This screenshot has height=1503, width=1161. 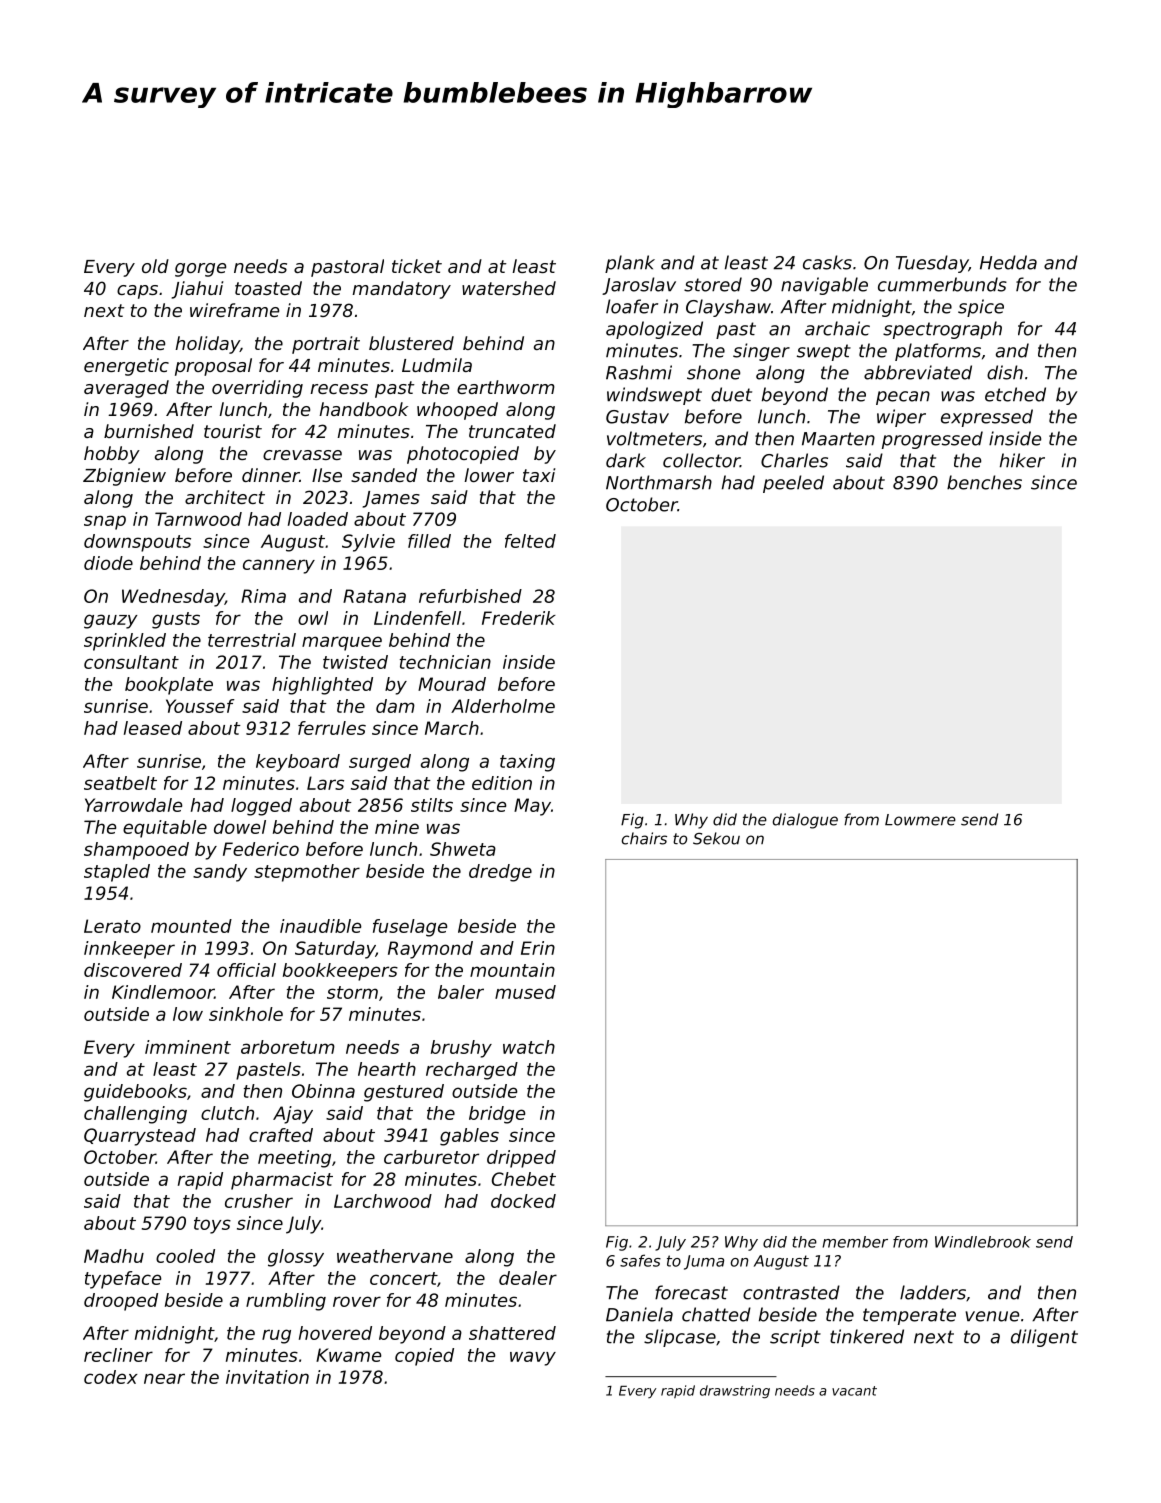 What do you see at coordinates (920, 820) in the screenshot?
I see `Lowmere` at bounding box center [920, 820].
